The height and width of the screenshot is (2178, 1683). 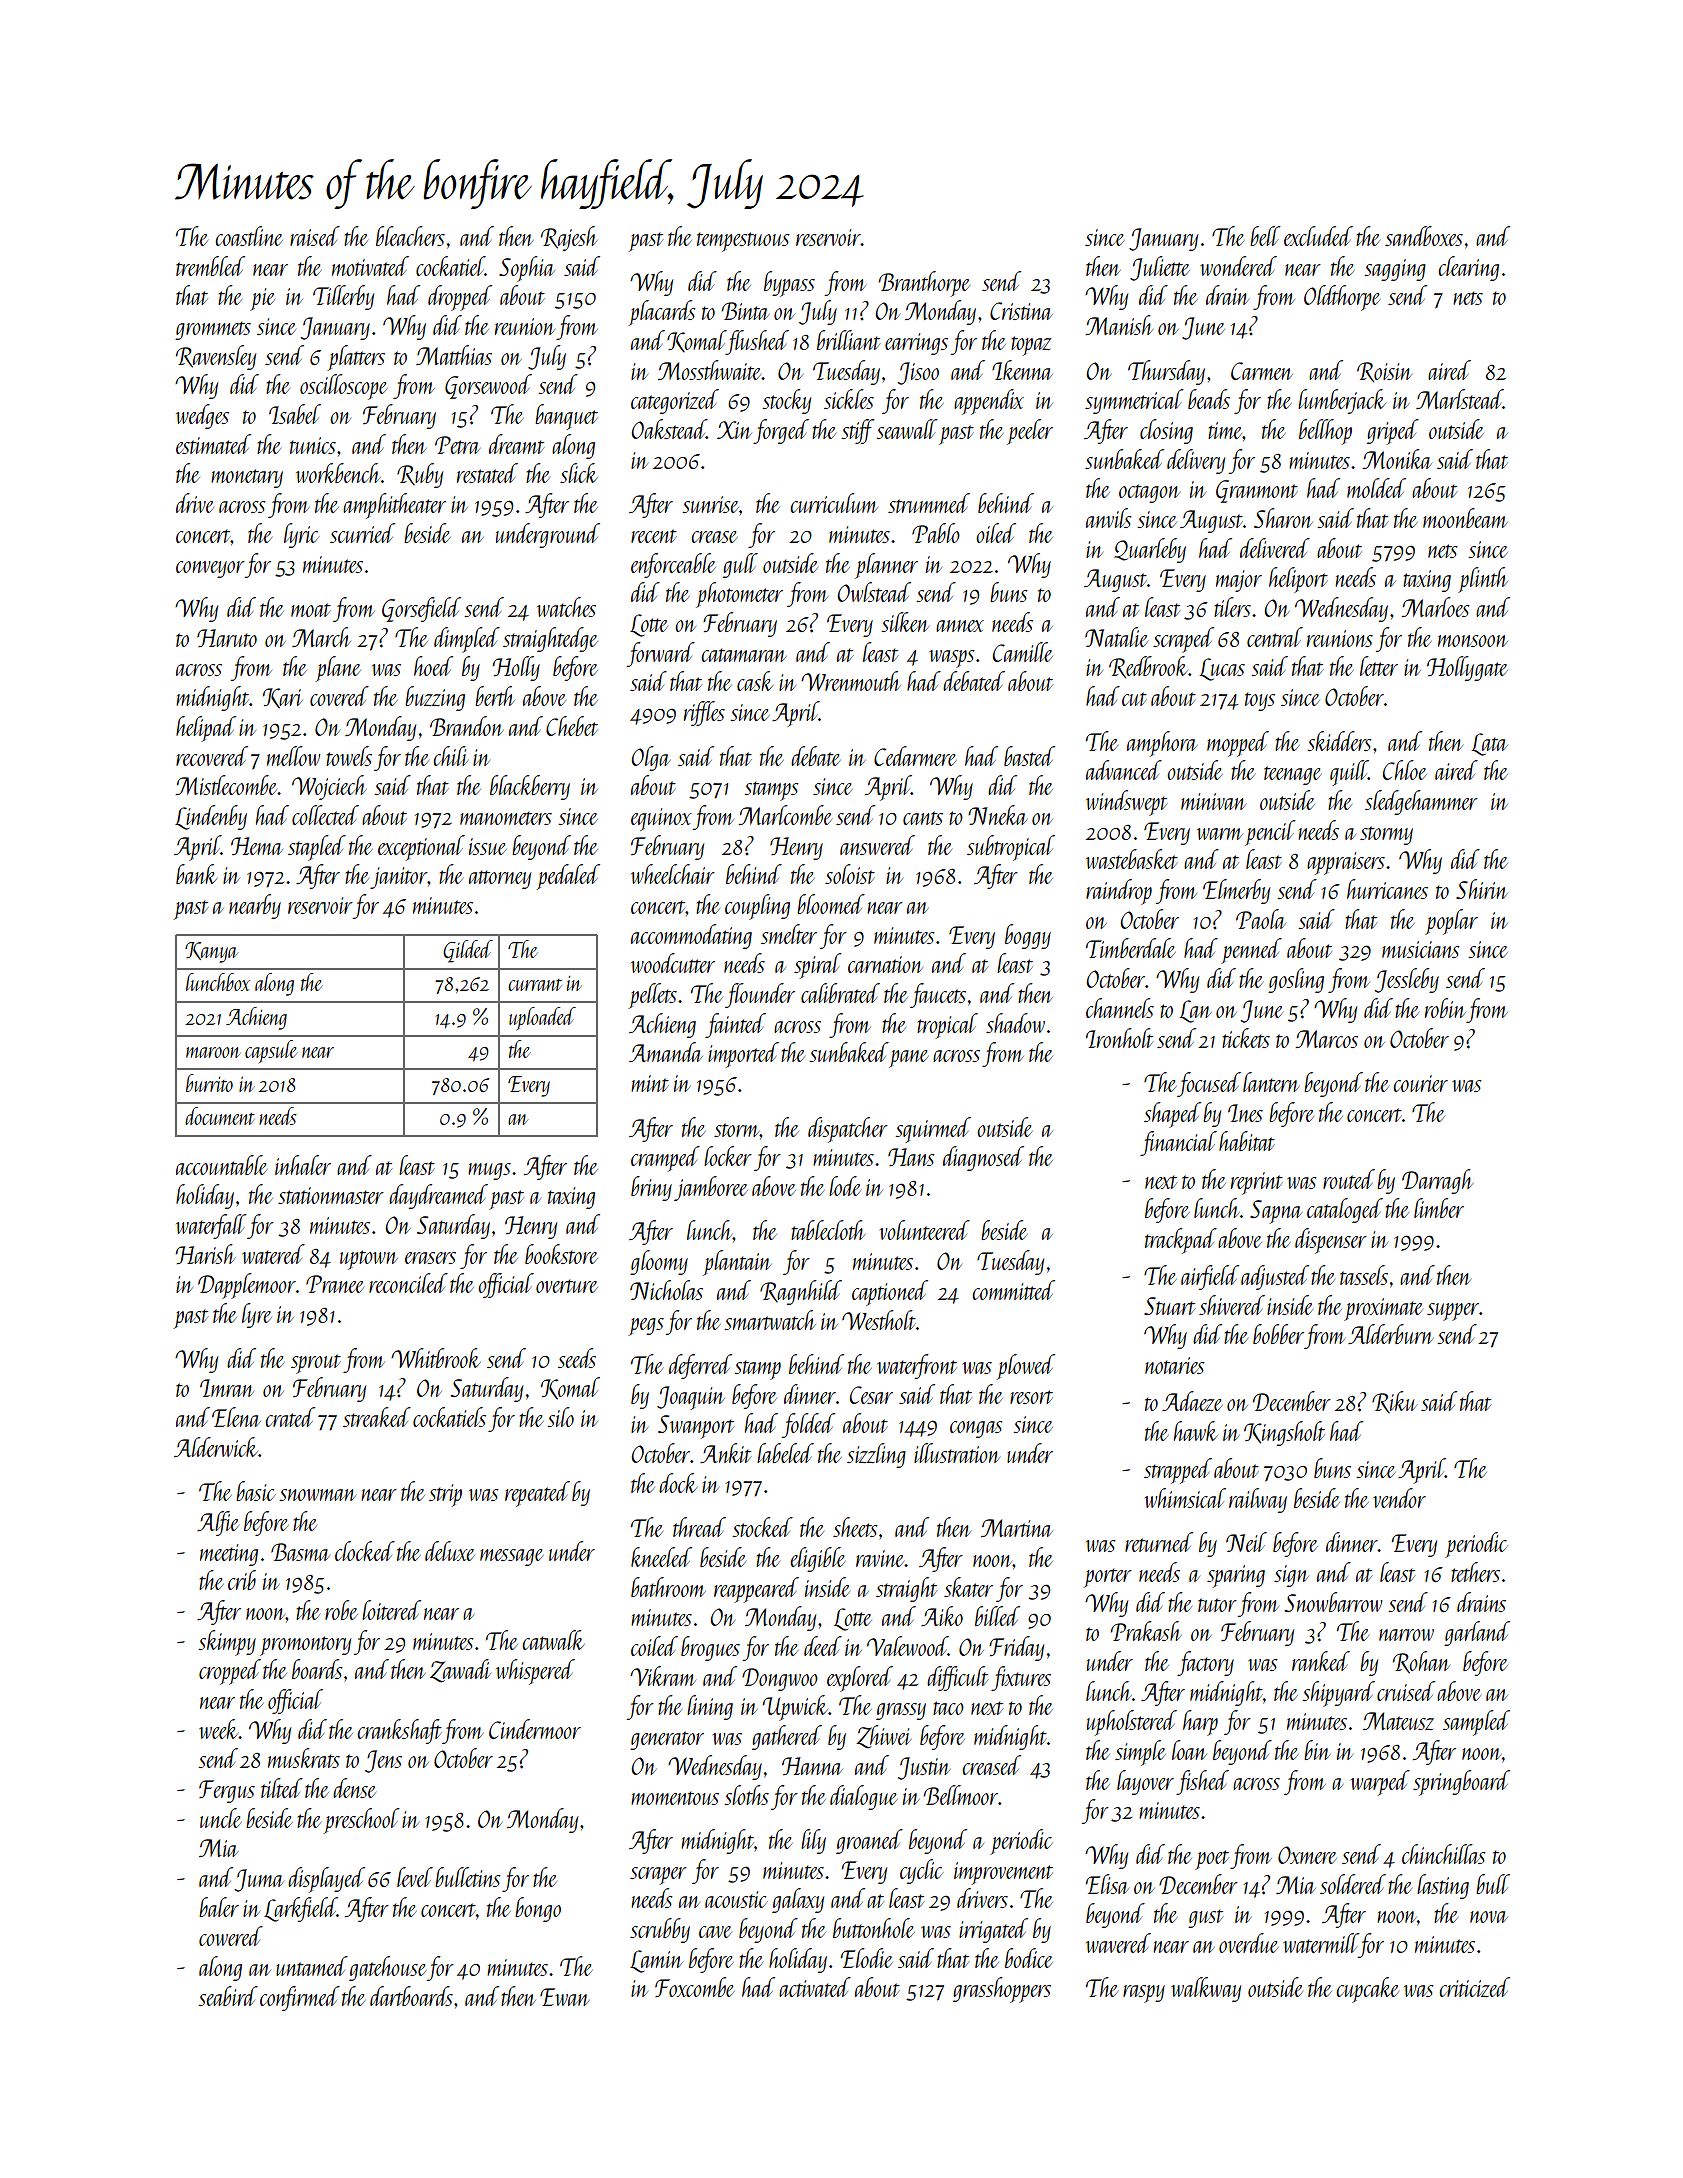 What do you see at coordinates (1261, 919) in the screenshot?
I see `Paola` at bounding box center [1261, 919].
